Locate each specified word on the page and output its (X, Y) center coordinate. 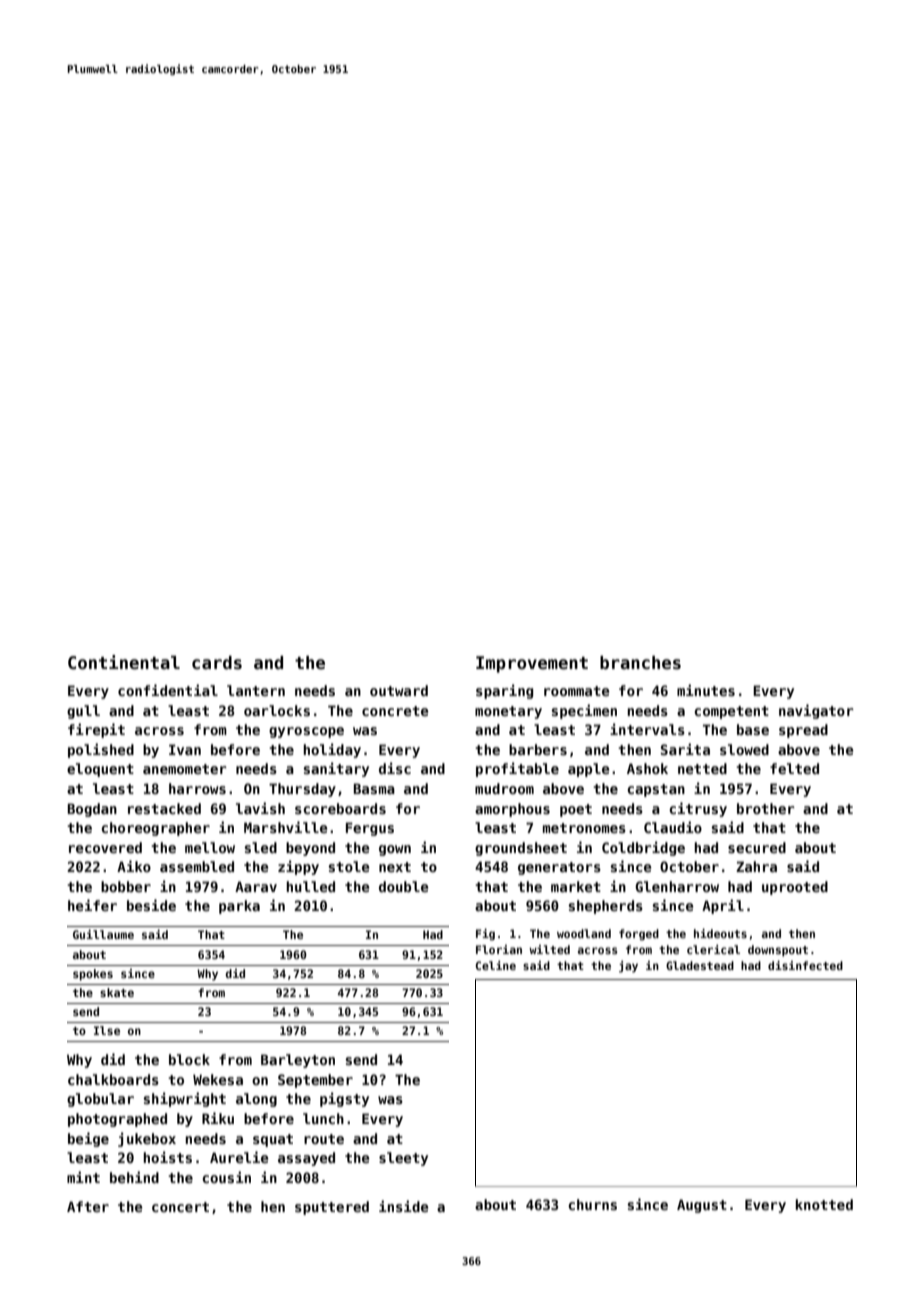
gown (395, 850)
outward (399, 690)
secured (757, 847)
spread (803, 731)
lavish (260, 808)
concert (180, 1207)
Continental (124, 662)
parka (239, 907)
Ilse (107, 1030)
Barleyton (298, 1061)
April (723, 906)
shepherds (606, 907)
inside (403, 1206)
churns (592, 1204)
